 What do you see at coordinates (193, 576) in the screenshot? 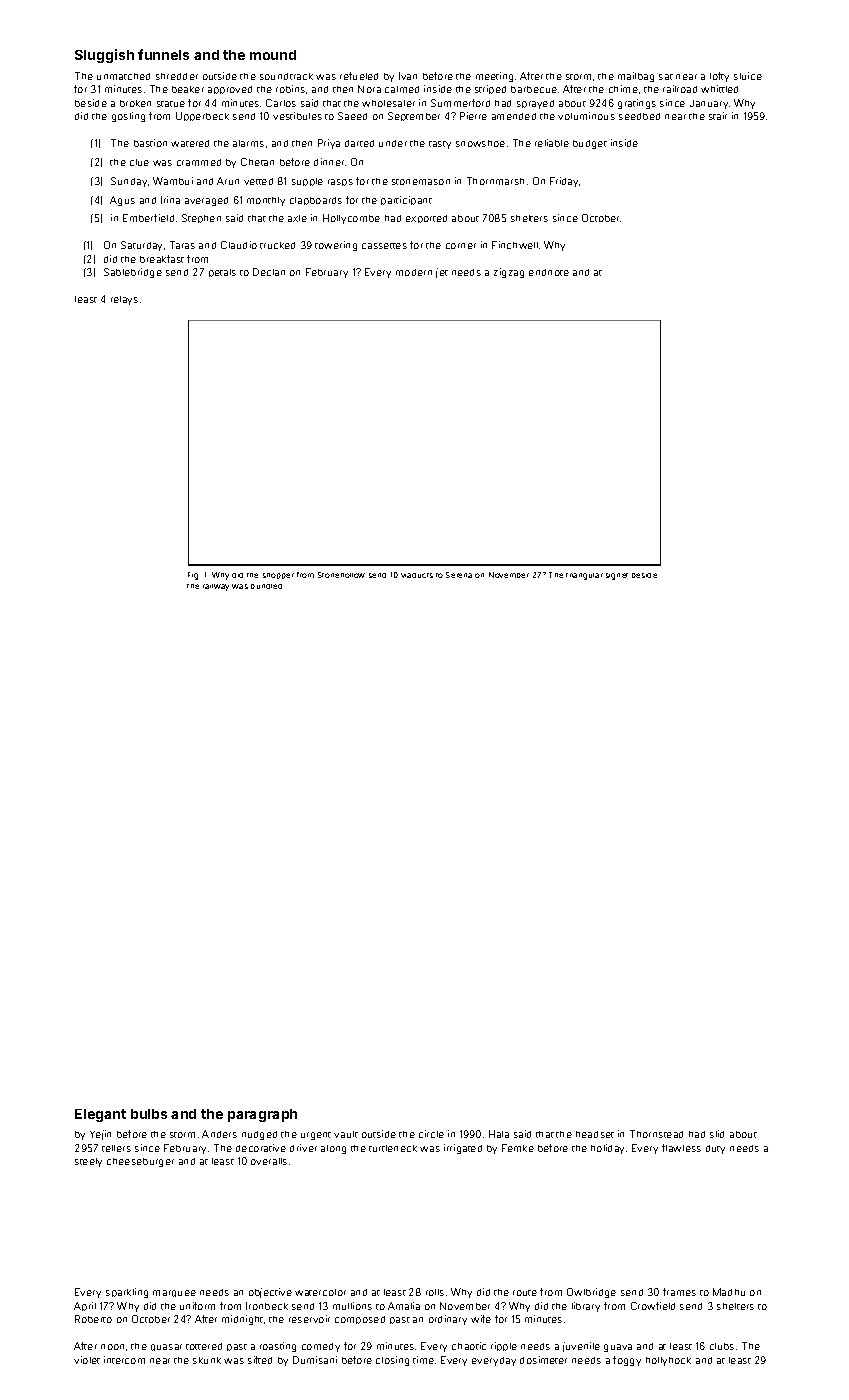
I see `Fig` at bounding box center [193, 576].
